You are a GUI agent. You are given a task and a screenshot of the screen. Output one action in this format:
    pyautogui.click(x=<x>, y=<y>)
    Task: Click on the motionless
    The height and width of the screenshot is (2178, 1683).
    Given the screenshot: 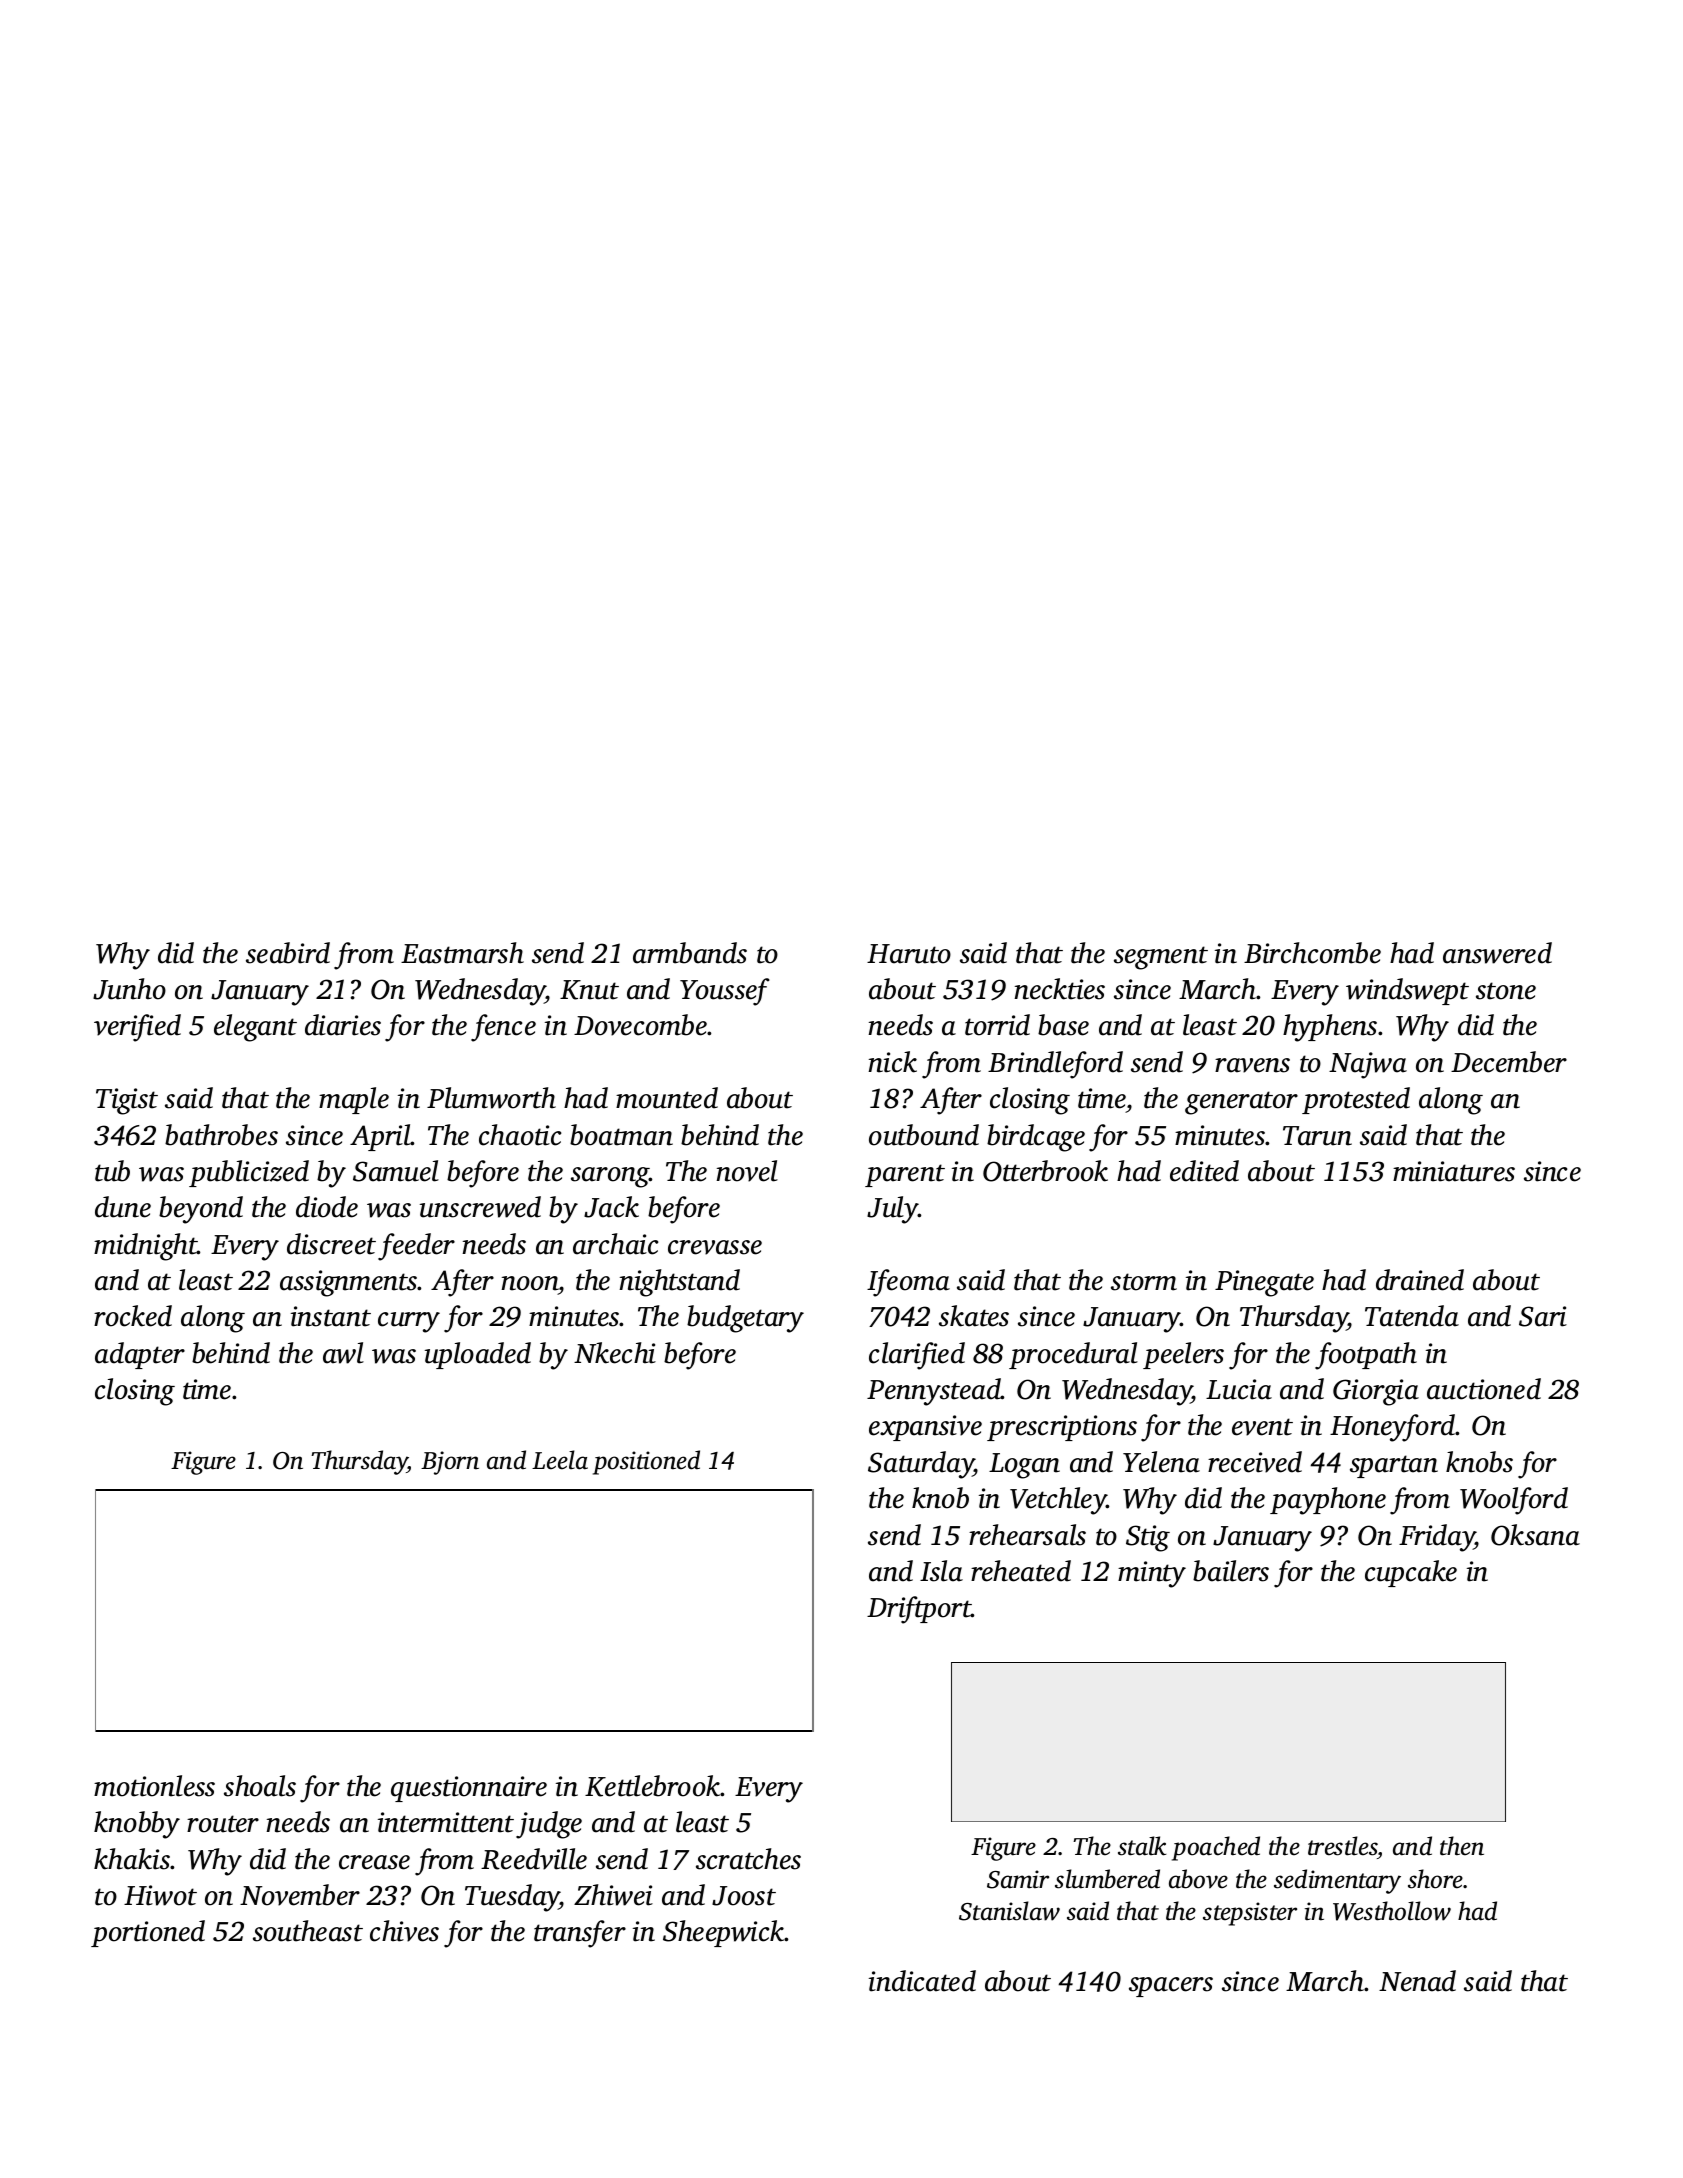 What is the action you would take?
    pyautogui.click(x=154, y=1786)
